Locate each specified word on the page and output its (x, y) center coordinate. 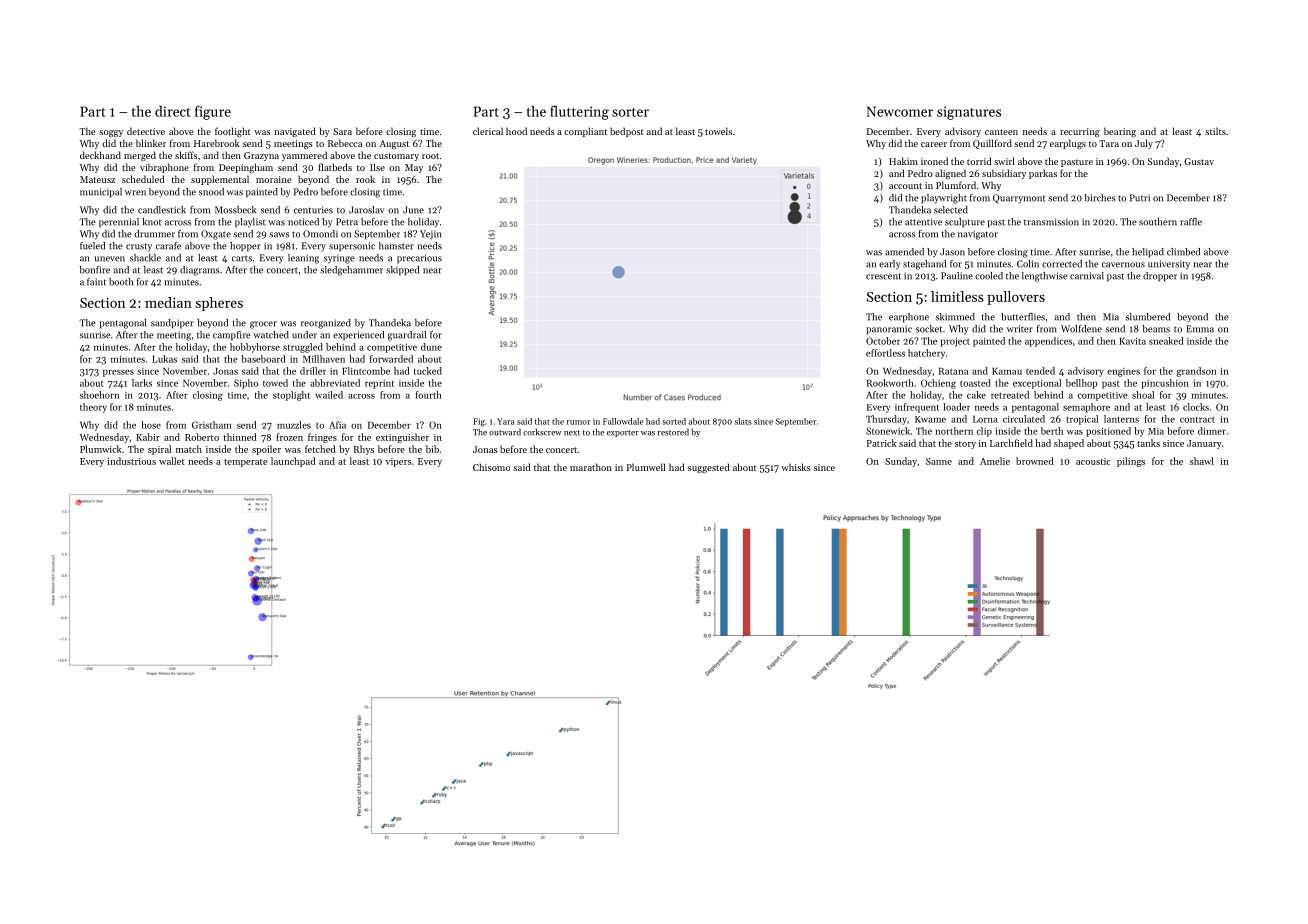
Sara (342, 131)
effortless (885, 353)
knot (152, 222)
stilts (1215, 131)
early (890, 264)
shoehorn (99, 395)
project (955, 342)
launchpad (293, 462)
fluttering (579, 112)
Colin (1028, 264)
